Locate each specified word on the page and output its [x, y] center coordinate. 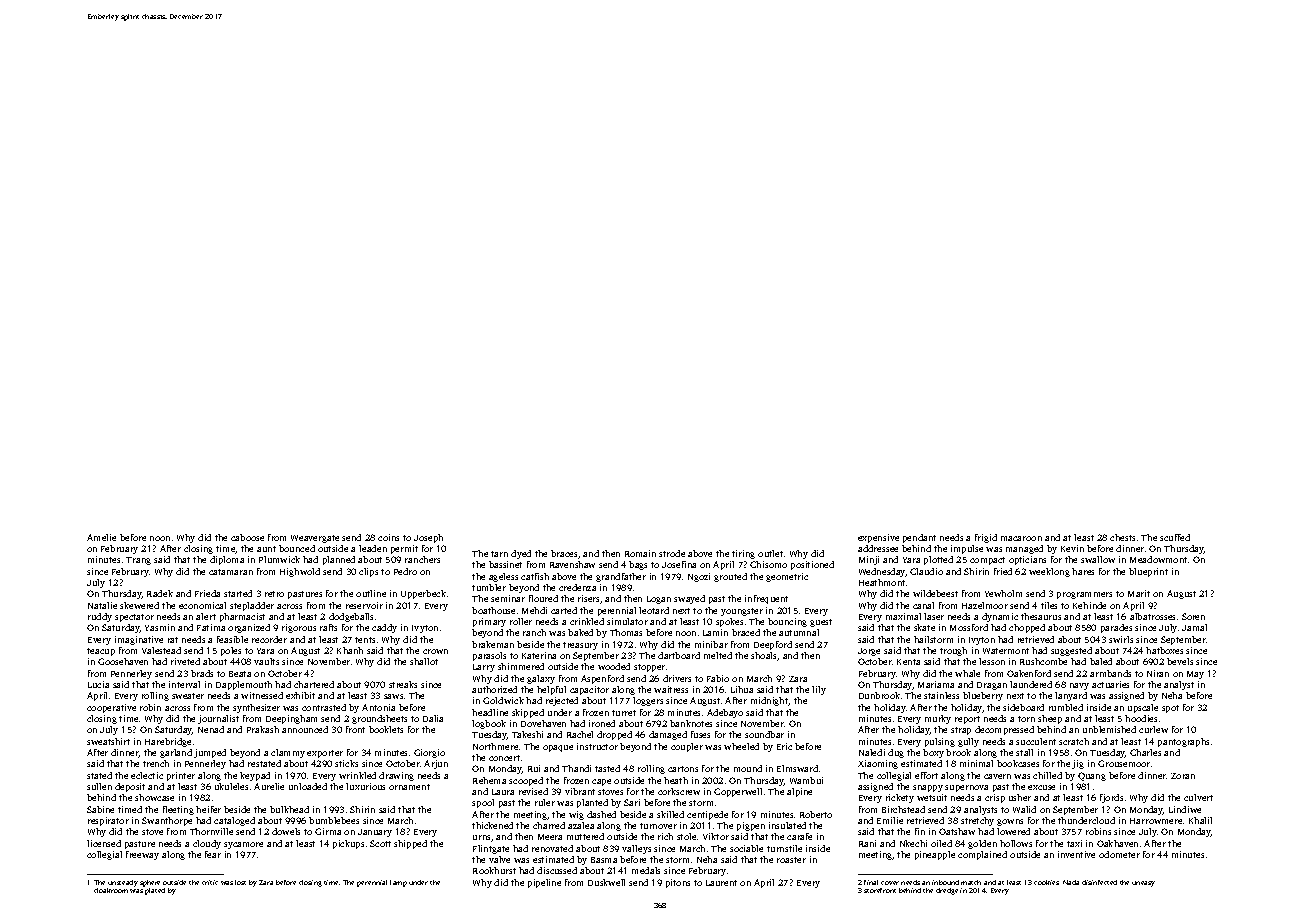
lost [240, 882]
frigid [986, 538]
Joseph [428, 538]
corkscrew [679, 791]
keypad [255, 776]
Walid [1024, 809]
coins [388, 537]
